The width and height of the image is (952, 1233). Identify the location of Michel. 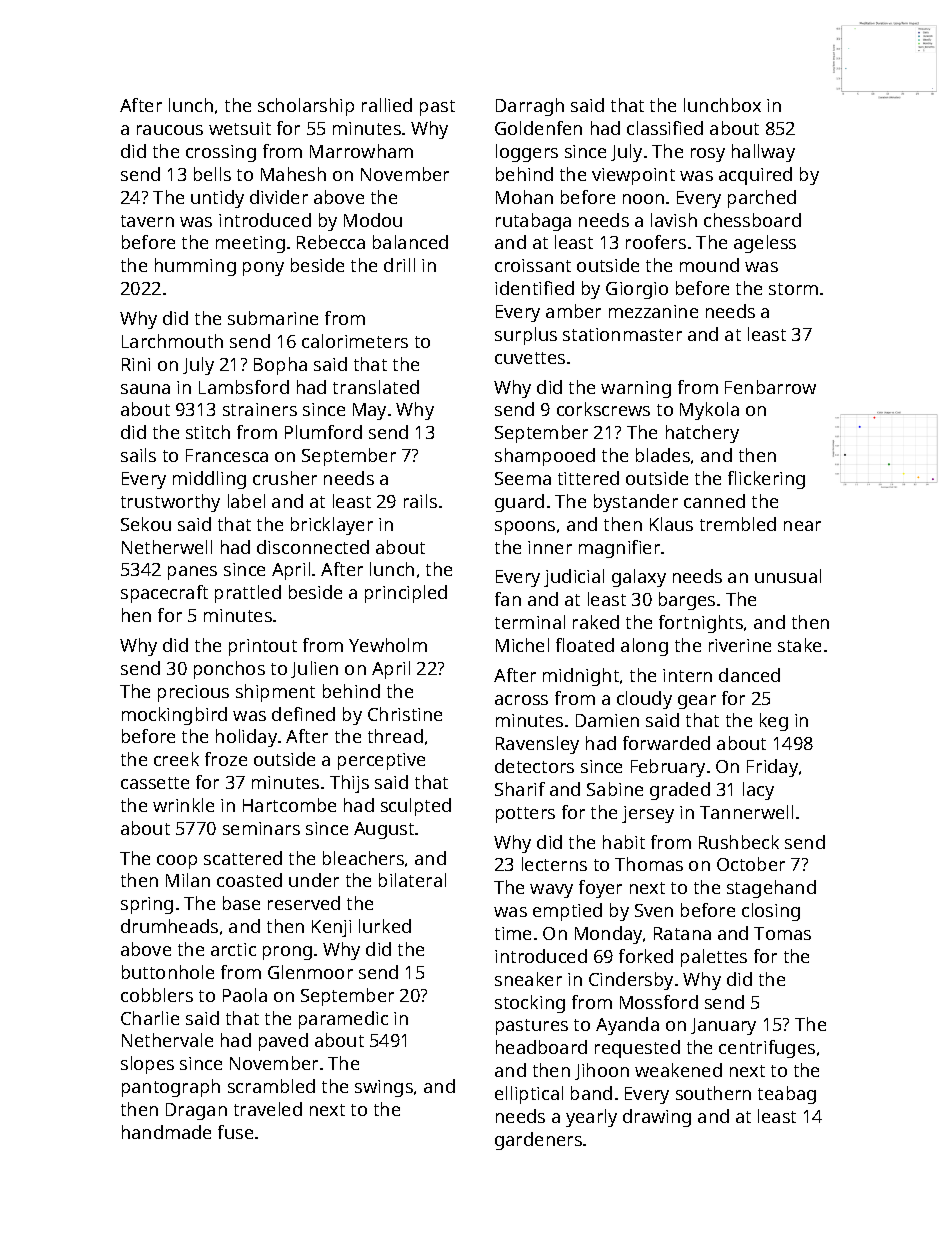
(522, 645).
